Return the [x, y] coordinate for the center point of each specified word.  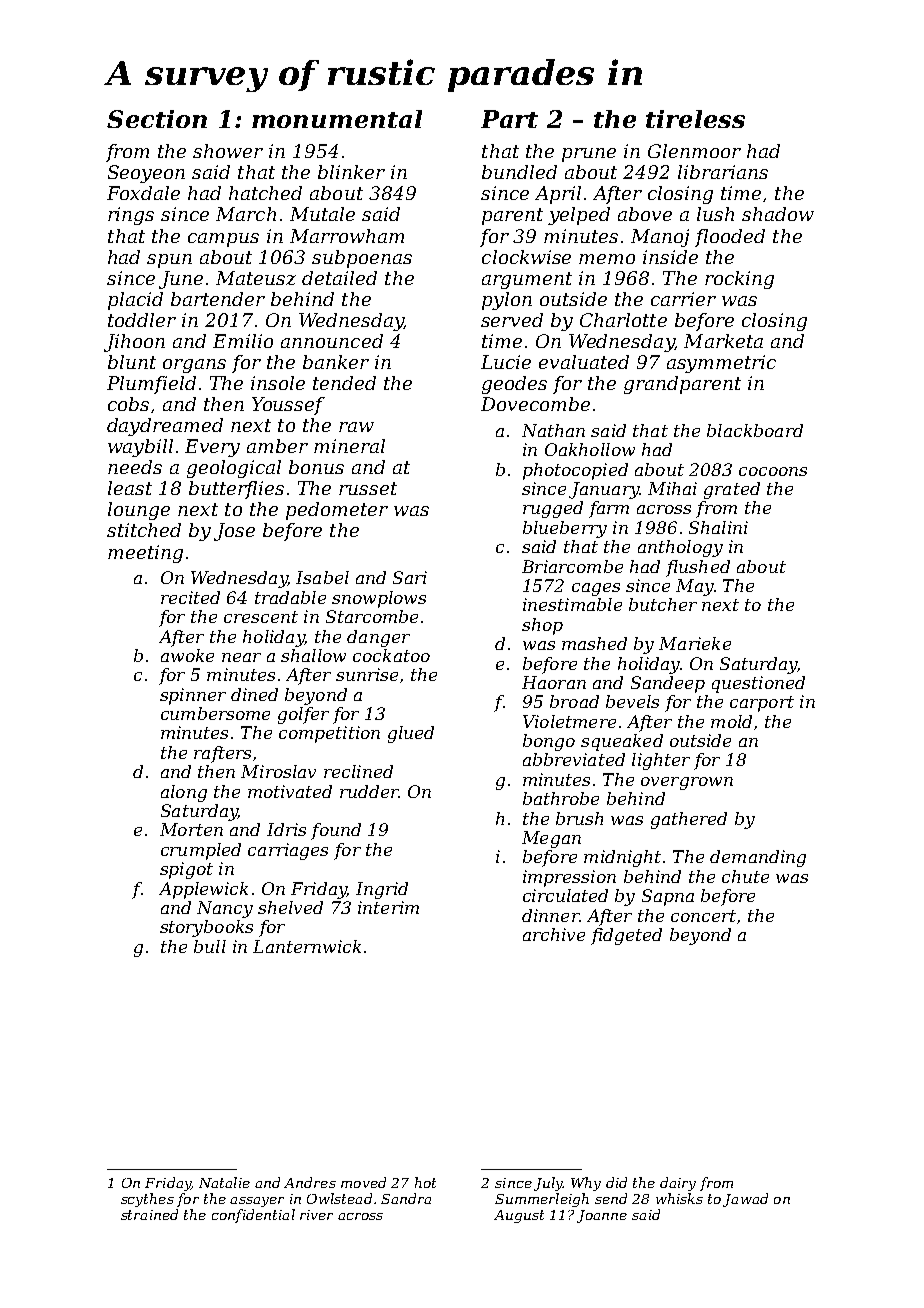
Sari [410, 577]
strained [149, 1214]
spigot [186, 870]
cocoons [773, 471]
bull [210, 946]
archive [554, 934]
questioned [758, 684]
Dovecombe [535, 404]
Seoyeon [146, 174]
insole [278, 383]
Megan [551, 839]
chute [745, 876]
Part [509, 119]
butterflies [236, 490]
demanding [758, 858]
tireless [695, 119]
